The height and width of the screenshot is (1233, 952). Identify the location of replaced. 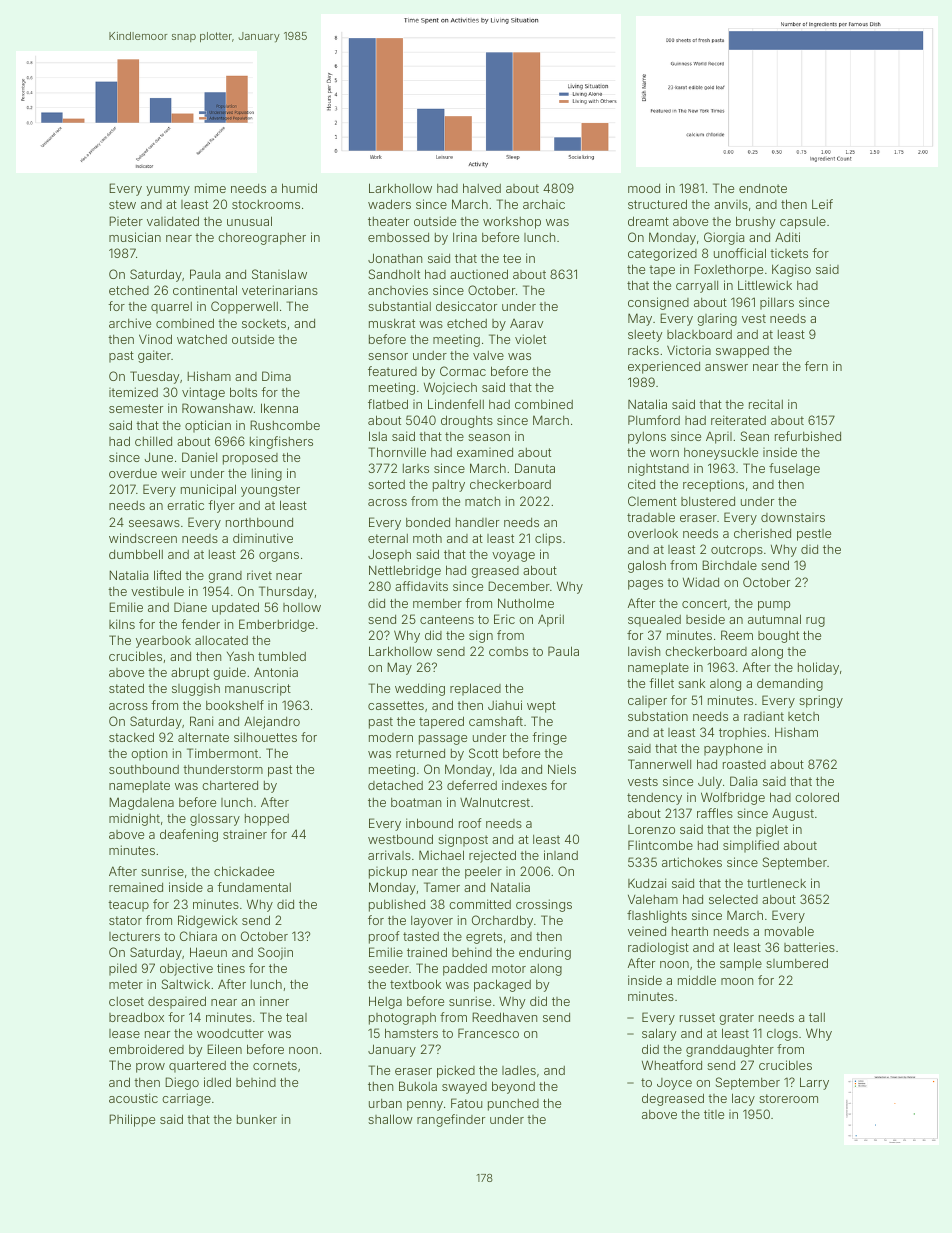
(475, 689).
